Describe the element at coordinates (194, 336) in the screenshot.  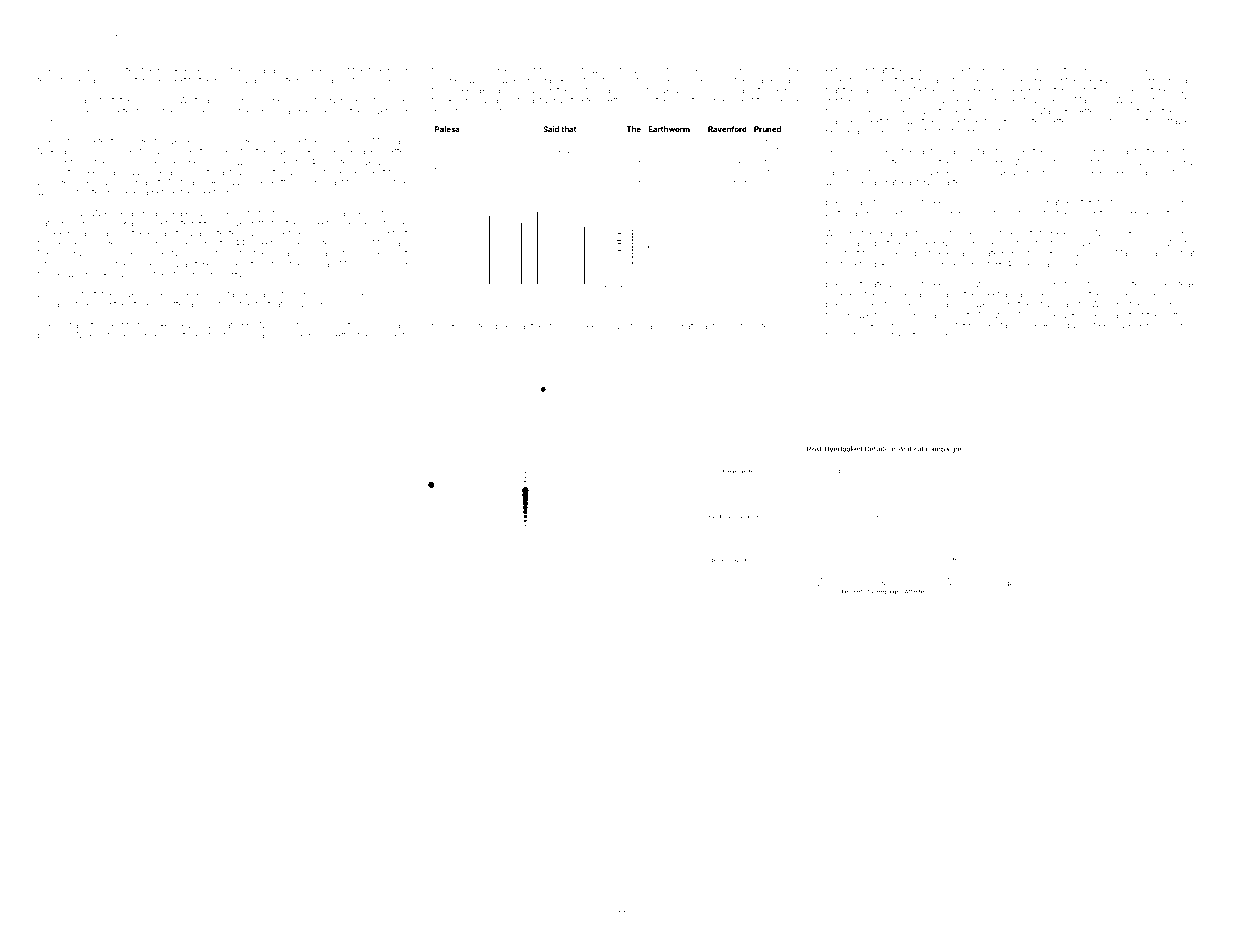
I see `tapes` at that location.
